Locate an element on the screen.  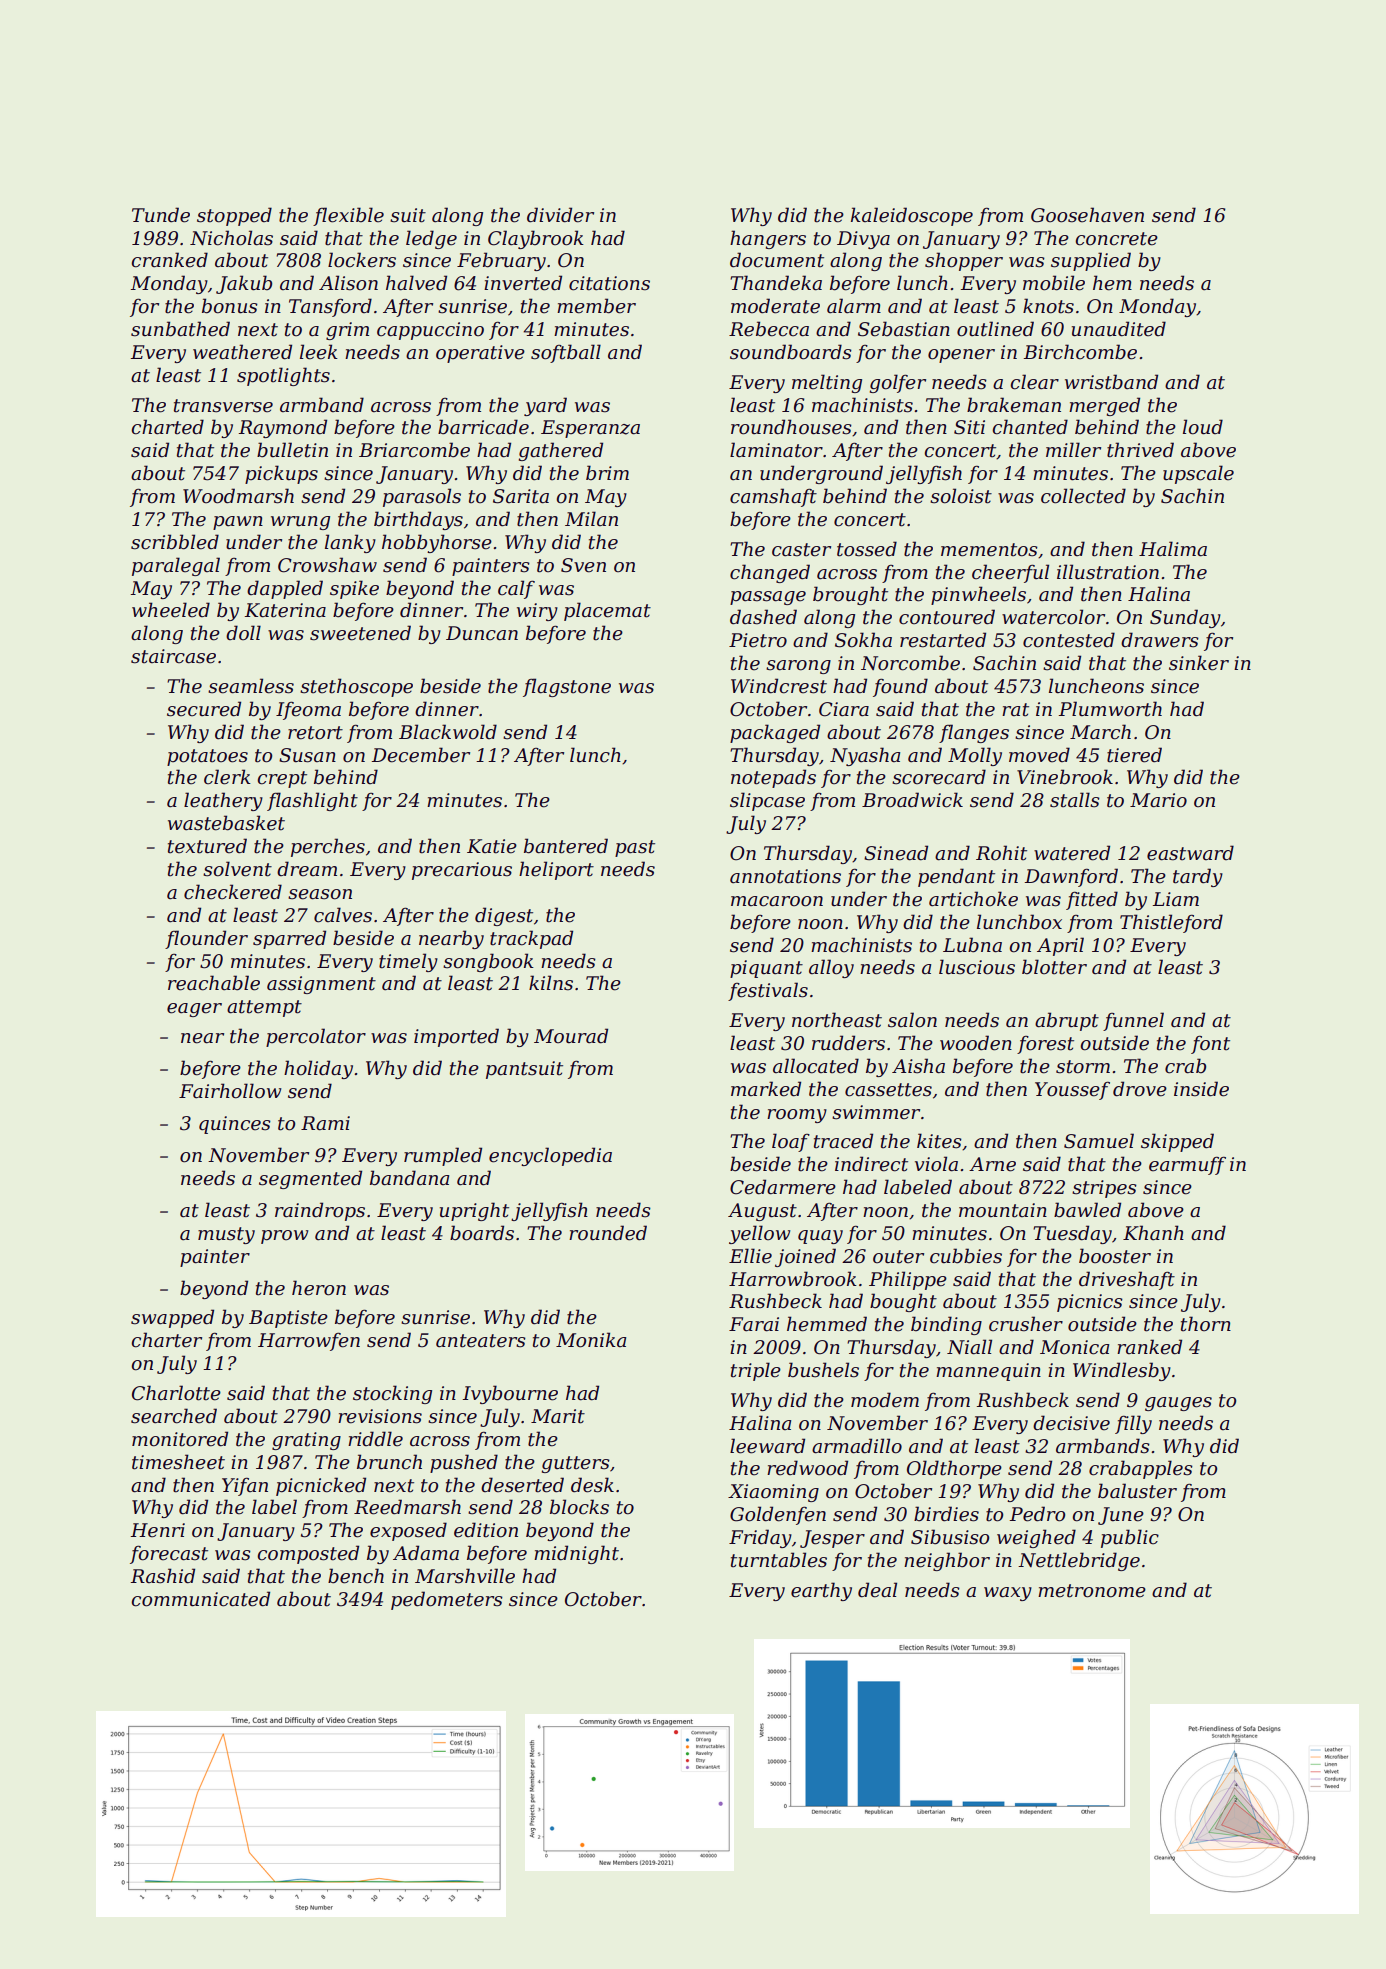
Arne is located at coordinates (992, 1164).
